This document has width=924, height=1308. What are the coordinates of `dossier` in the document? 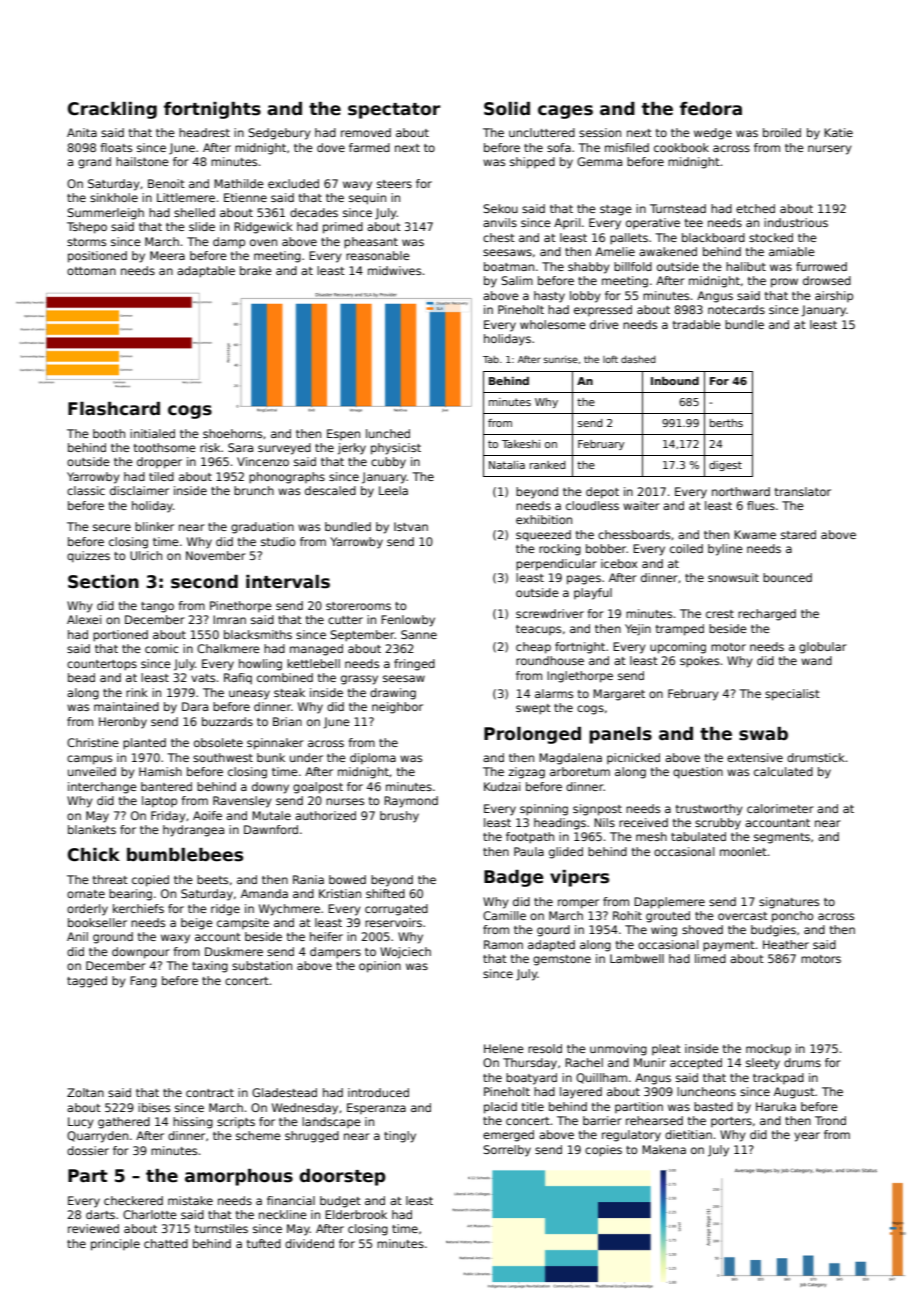 It's located at (88, 1150).
